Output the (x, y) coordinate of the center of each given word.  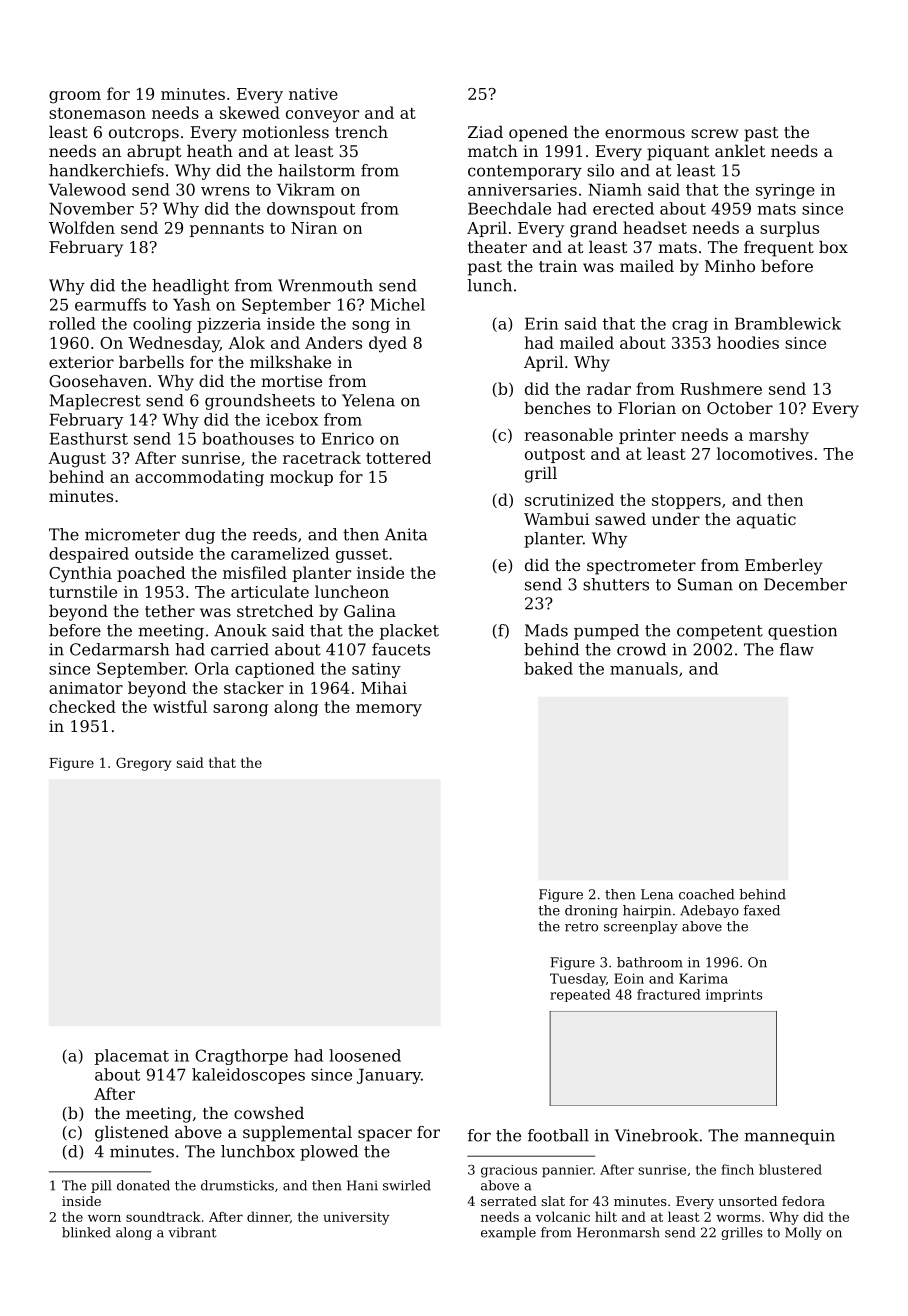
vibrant (192, 1232)
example (508, 1233)
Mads (546, 630)
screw (715, 133)
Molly (803, 1233)
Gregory (144, 764)
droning (591, 911)
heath (210, 151)
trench (361, 132)
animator (86, 688)
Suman (705, 584)
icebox (292, 419)
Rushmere (721, 388)
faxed (762, 910)
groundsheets (260, 402)
